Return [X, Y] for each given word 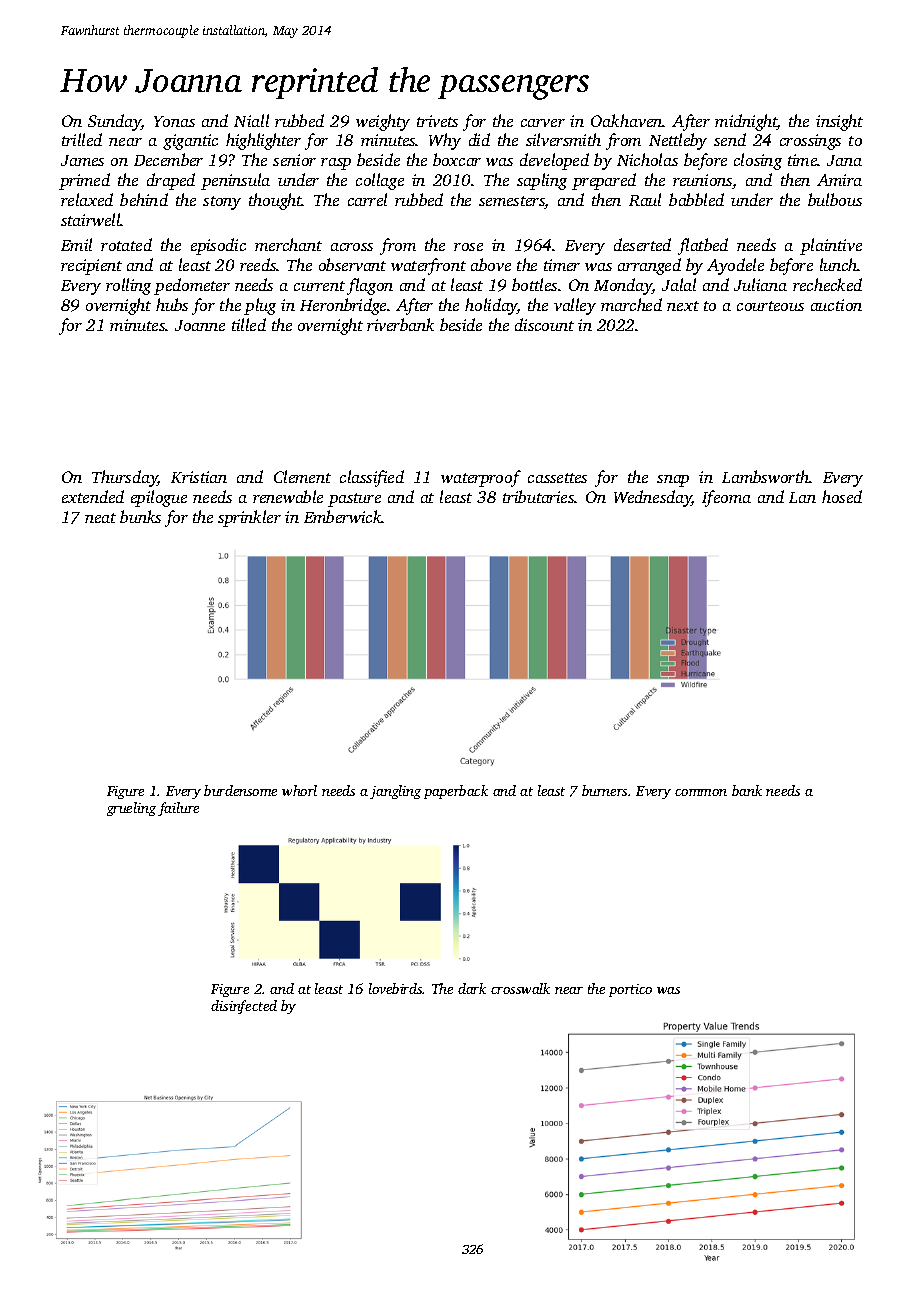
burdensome [240, 790]
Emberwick [343, 516]
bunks [140, 516]
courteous [770, 306]
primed [84, 181]
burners [604, 790]
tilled [249, 324]
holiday [491, 306]
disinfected [244, 1007]
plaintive [831, 246]
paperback [456, 792]
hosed [842, 496]
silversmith [563, 139]
